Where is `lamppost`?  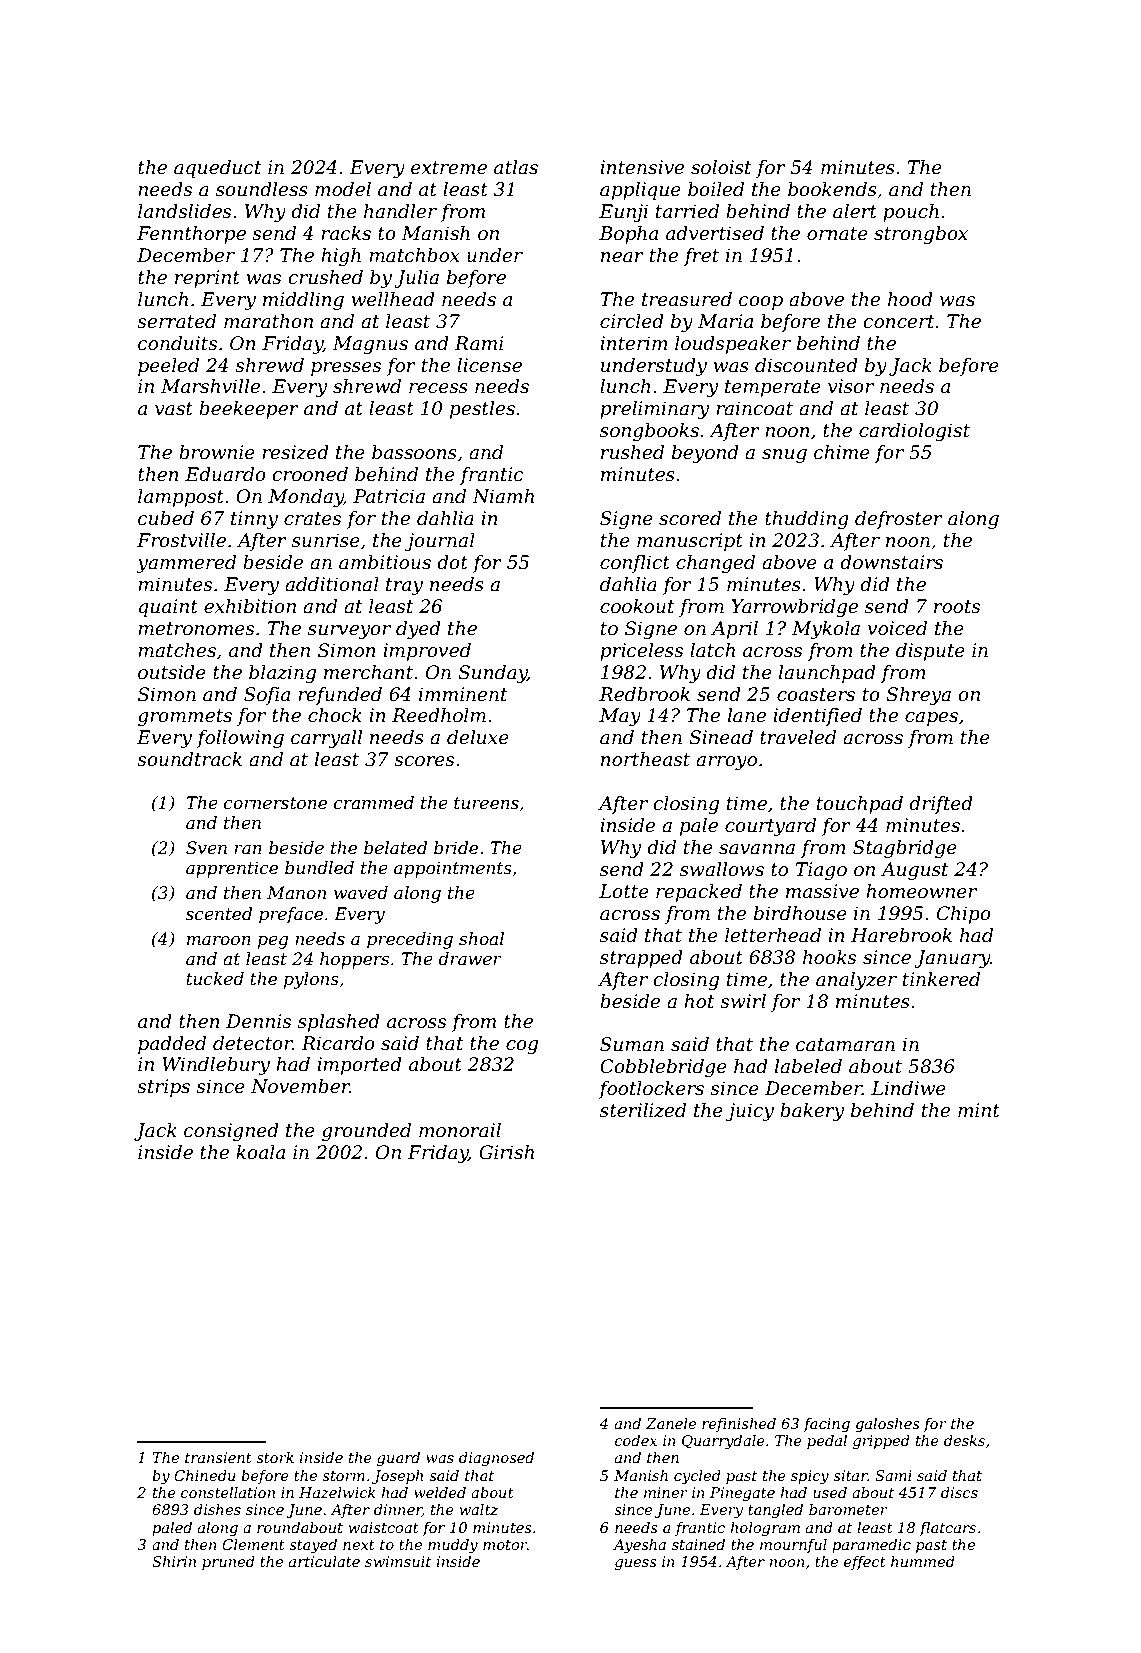 lamppost is located at coordinates (181, 498).
